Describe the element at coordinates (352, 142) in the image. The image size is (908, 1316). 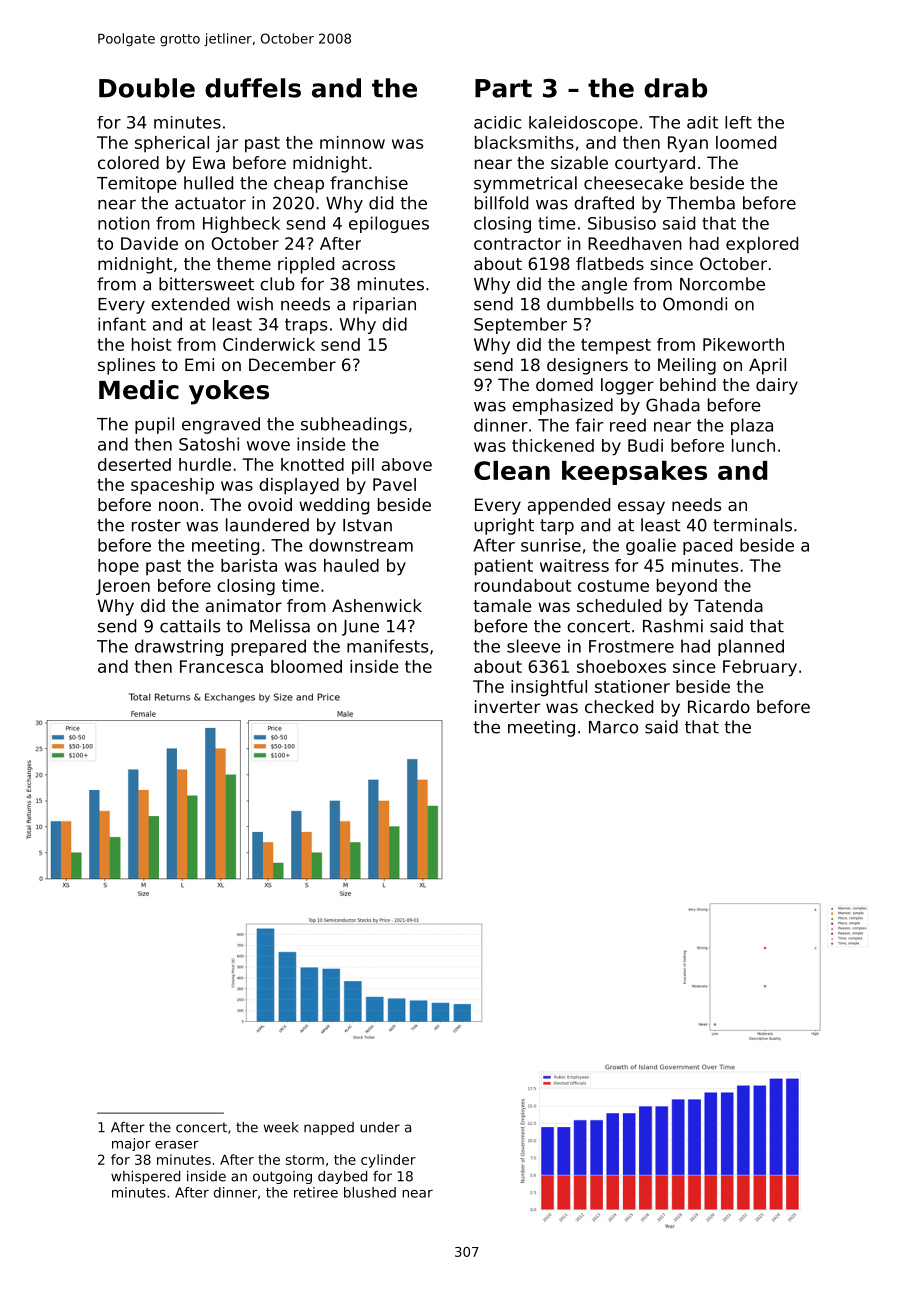
I see `minnow` at that location.
